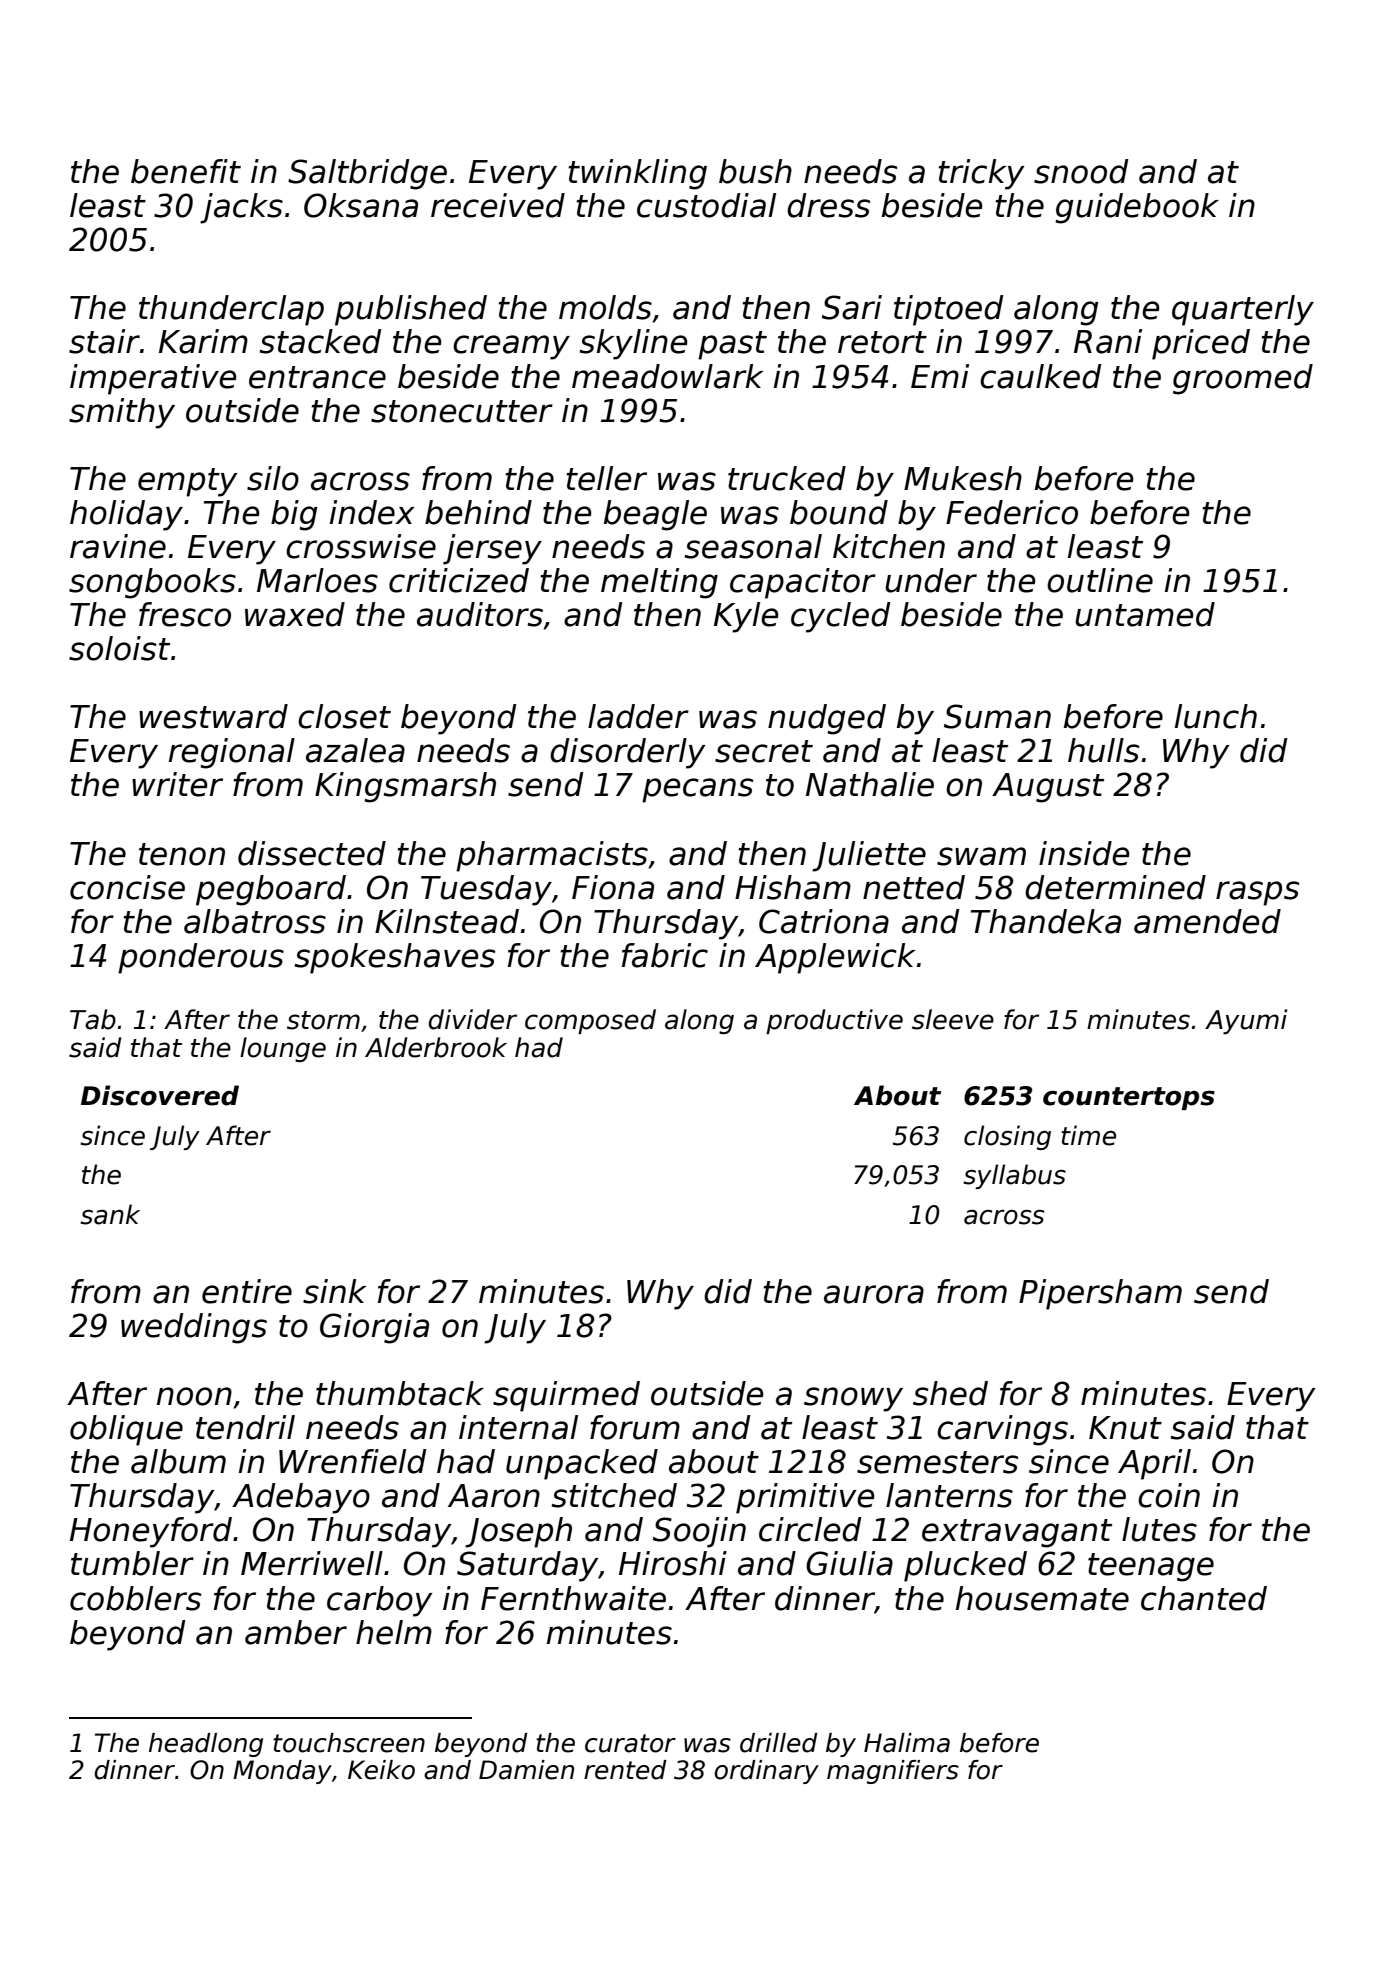 The image size is (1386, 1969). What do you see at coordinates (1246, 1021) in the screenshot?
I see `Ayumi` at bounding box center [1246, 1021].
